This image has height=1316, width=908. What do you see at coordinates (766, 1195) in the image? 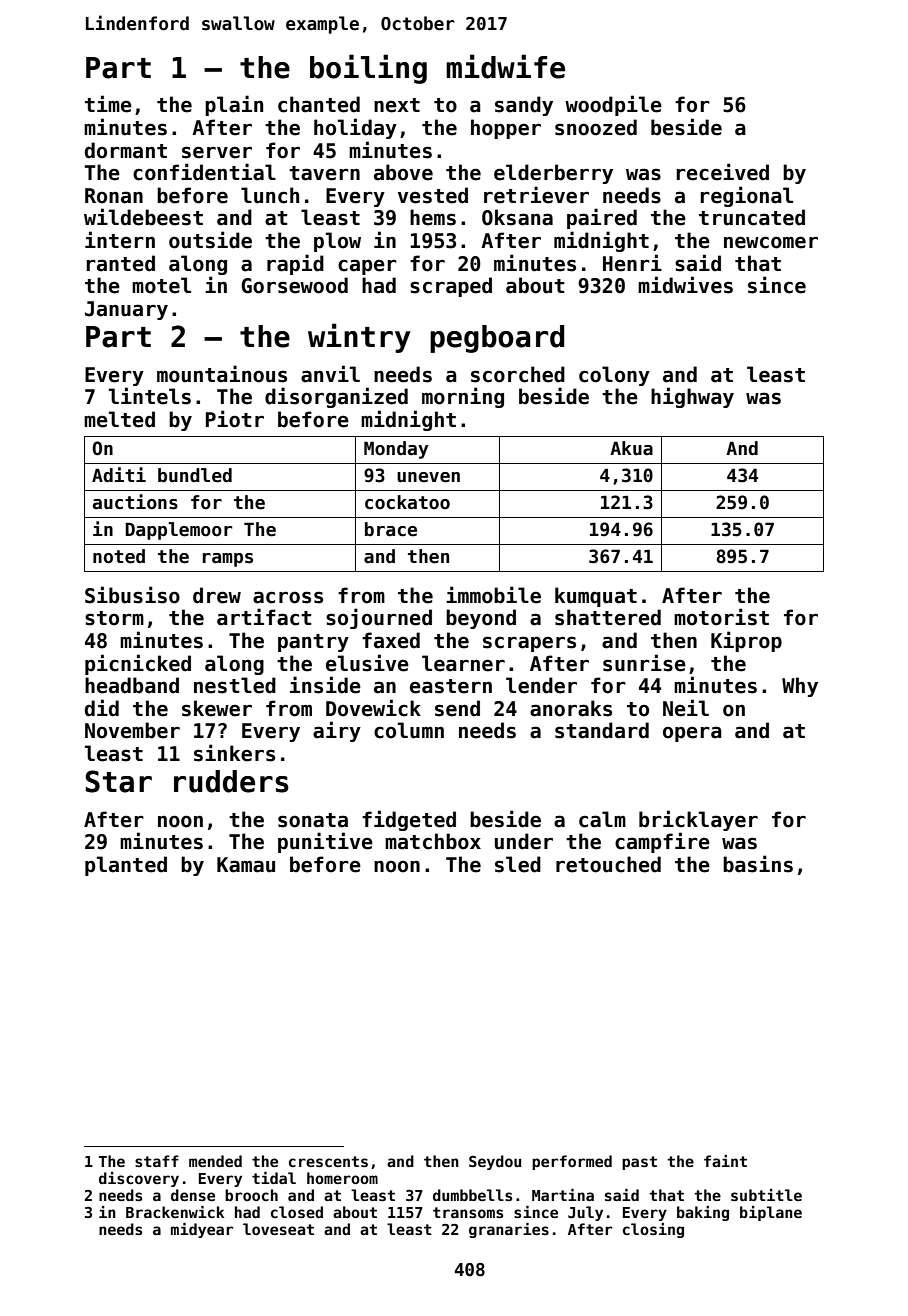
I see `subtitle` at bounding box center [766, 1195].
